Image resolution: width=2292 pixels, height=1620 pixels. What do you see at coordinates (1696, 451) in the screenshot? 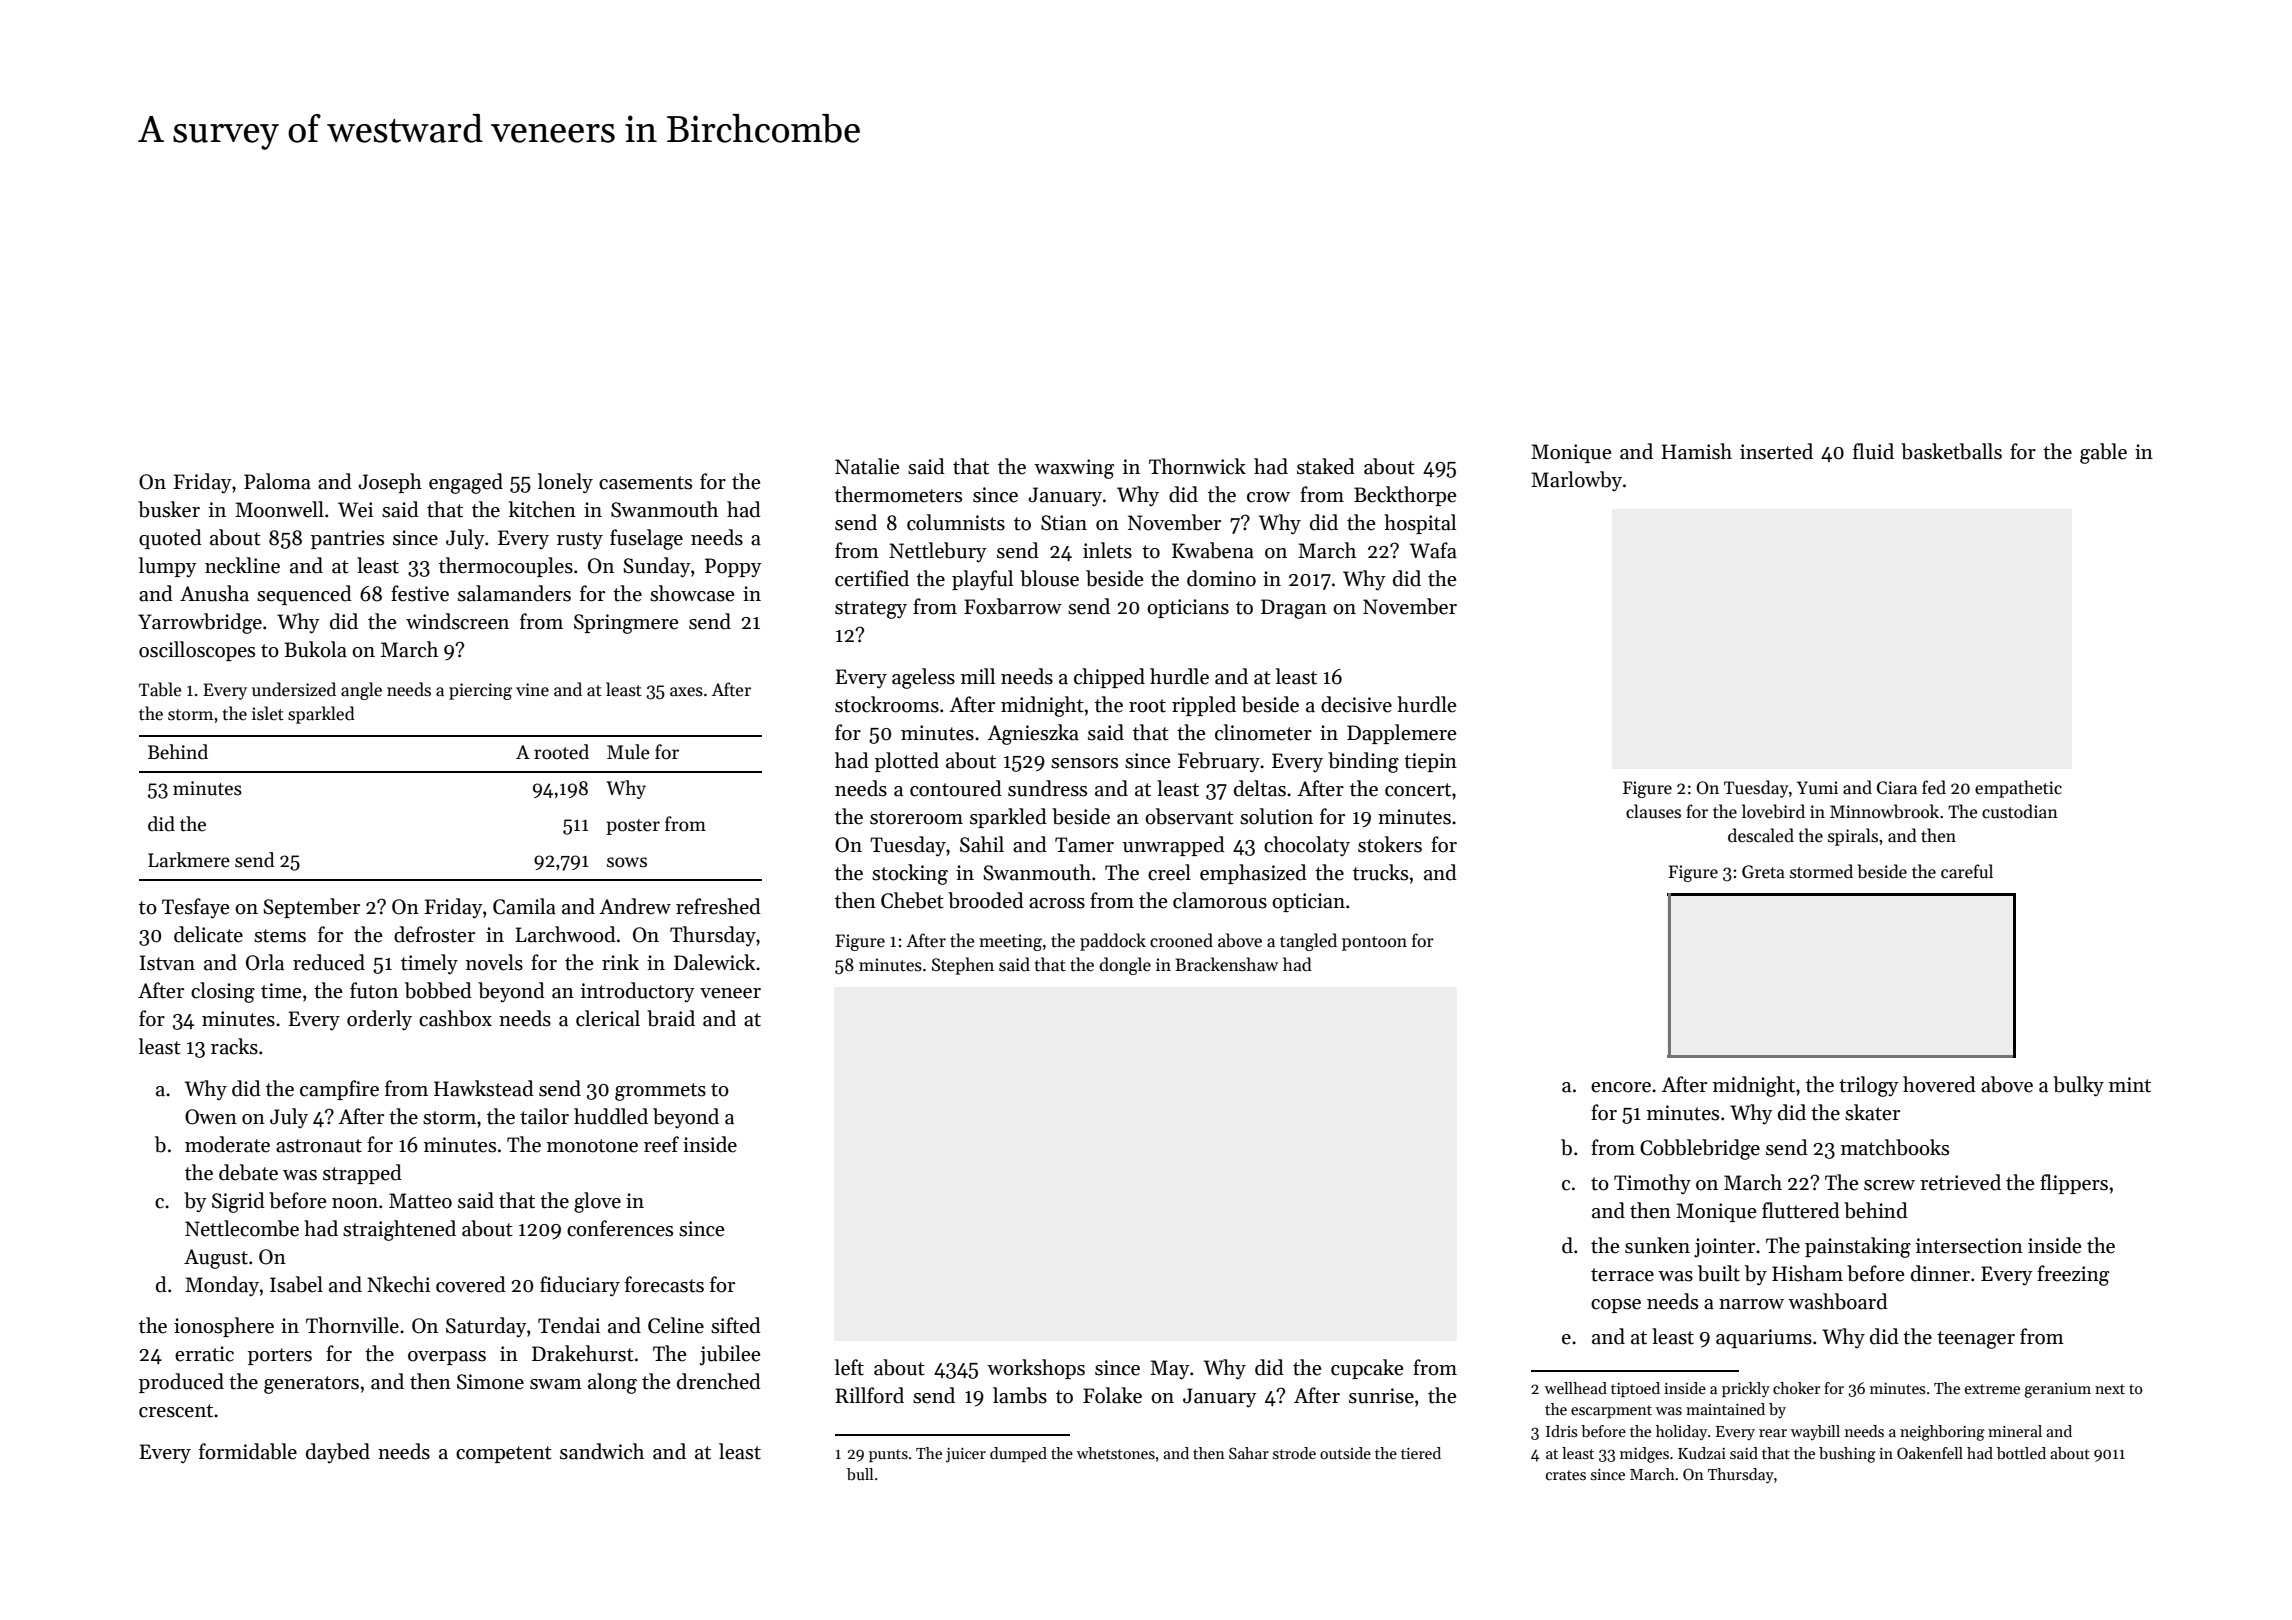
I see `Hamish` at bounding box center [1696, 451].
